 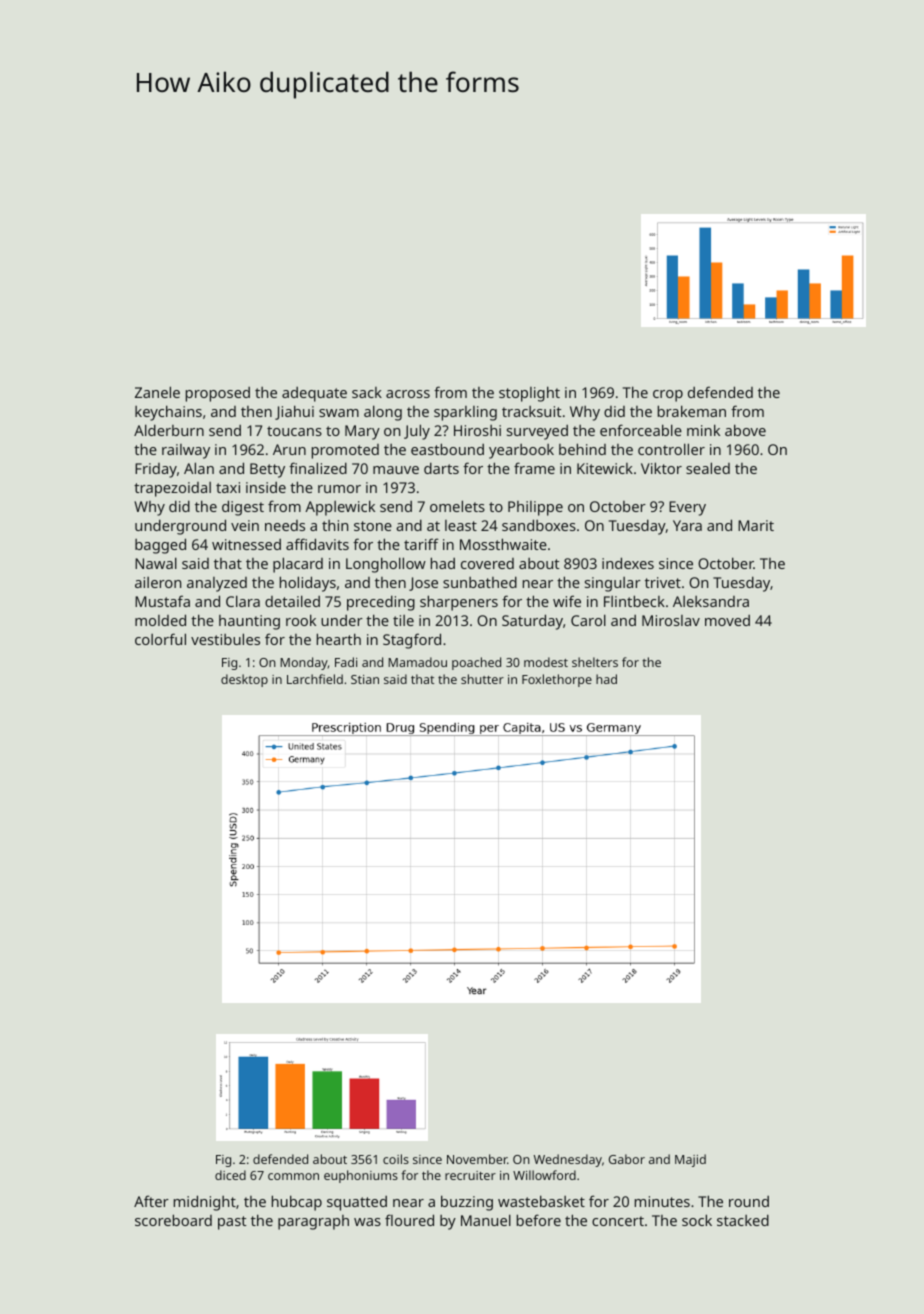 I want to click on Stian, so click(x=365, y=679).
